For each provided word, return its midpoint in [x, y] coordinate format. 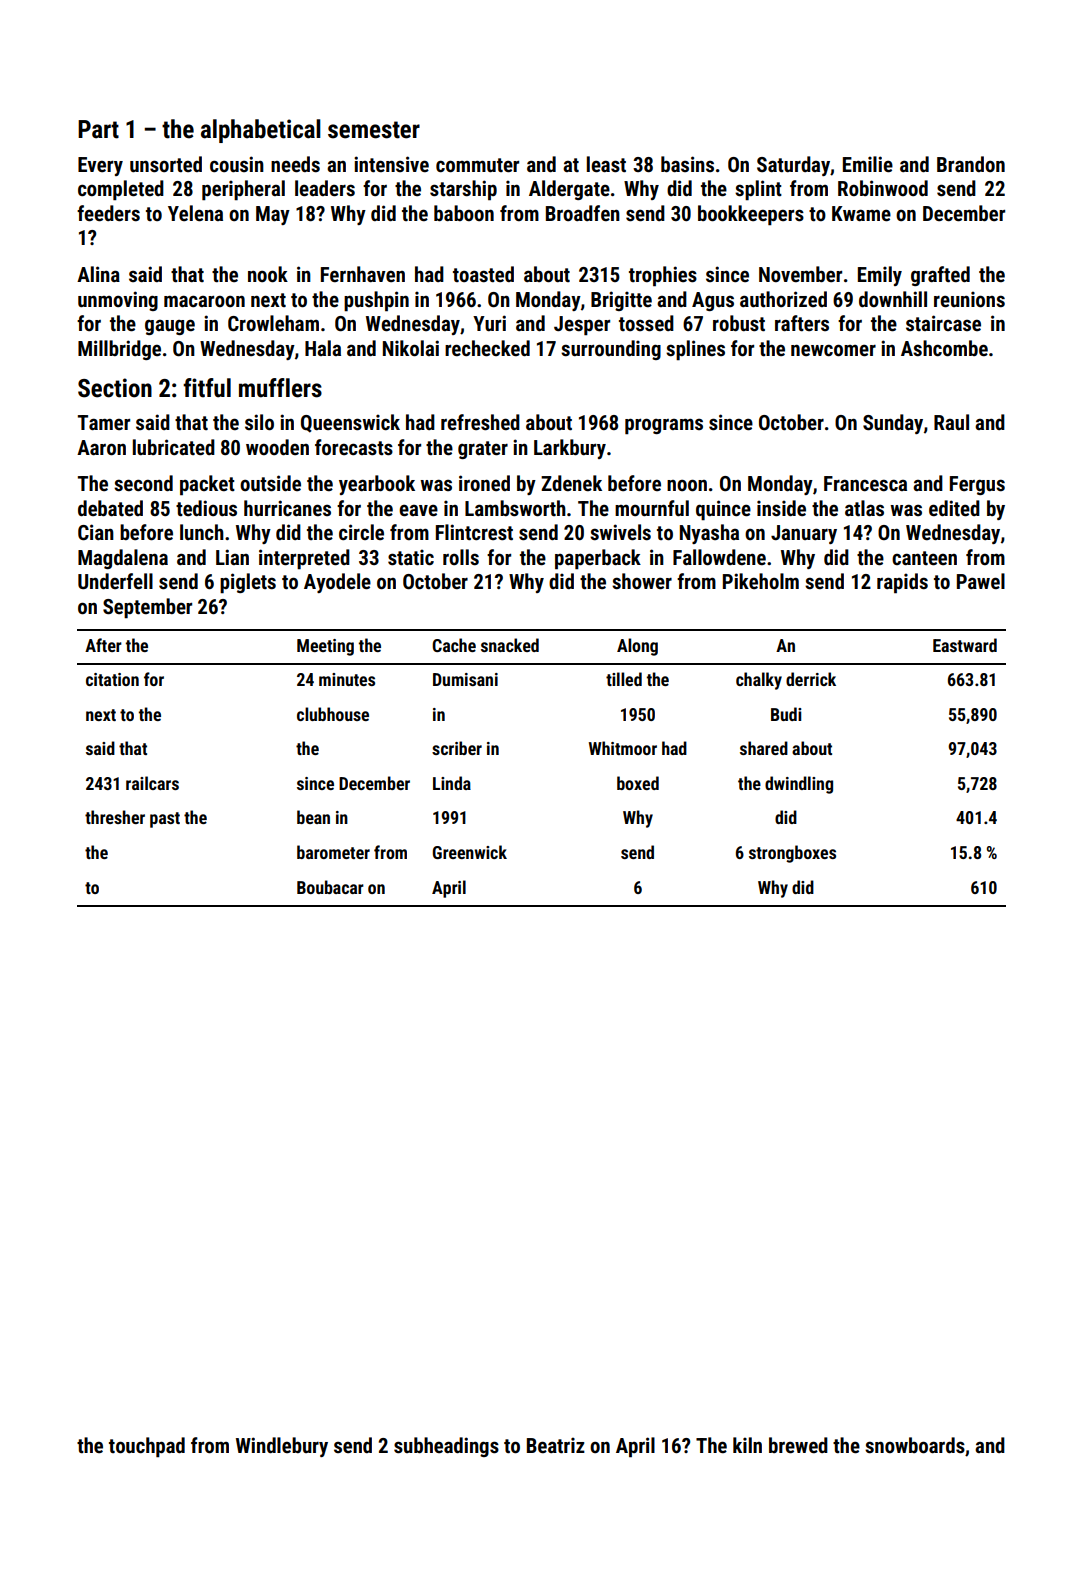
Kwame [861, 214]
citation [112, 679]
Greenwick [470, 852]
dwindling [799, 785]
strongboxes [792, 854]
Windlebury [282, 1447]
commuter [477, 165]
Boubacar [330, 887]
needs [295, 164]
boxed [638, 783]
